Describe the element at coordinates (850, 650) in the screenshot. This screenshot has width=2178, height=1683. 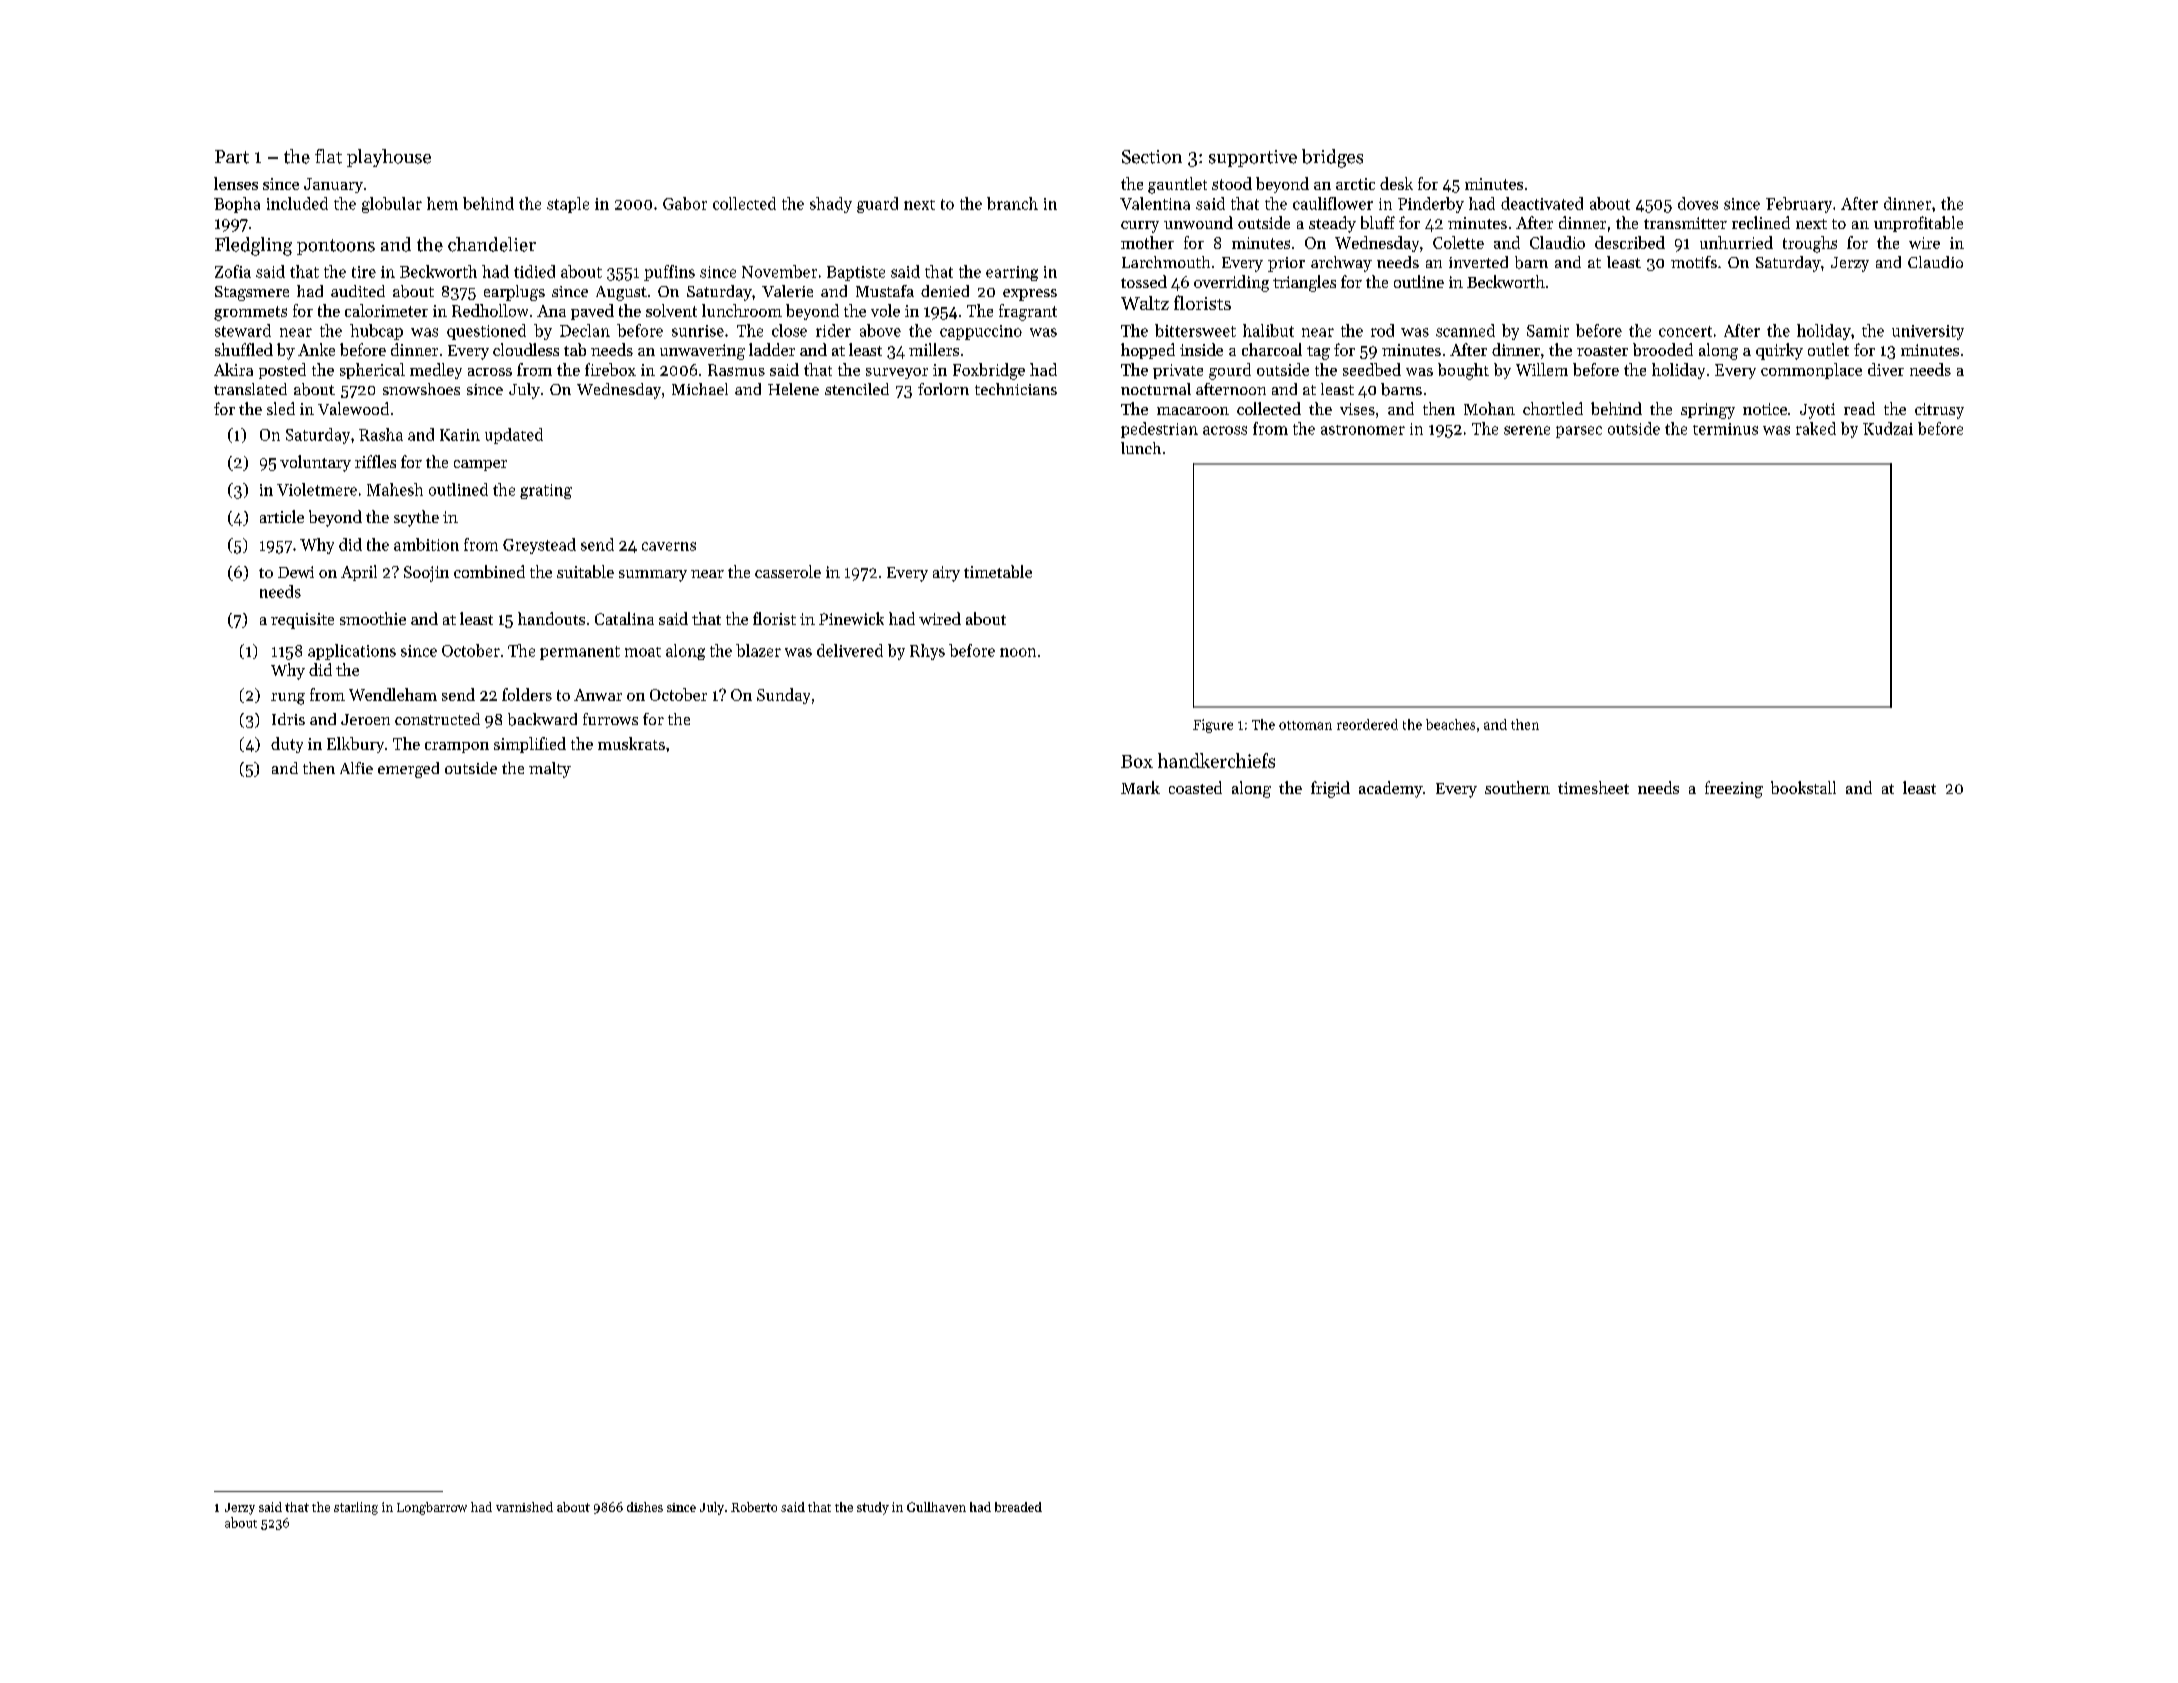
I see `delivered` at that location.
